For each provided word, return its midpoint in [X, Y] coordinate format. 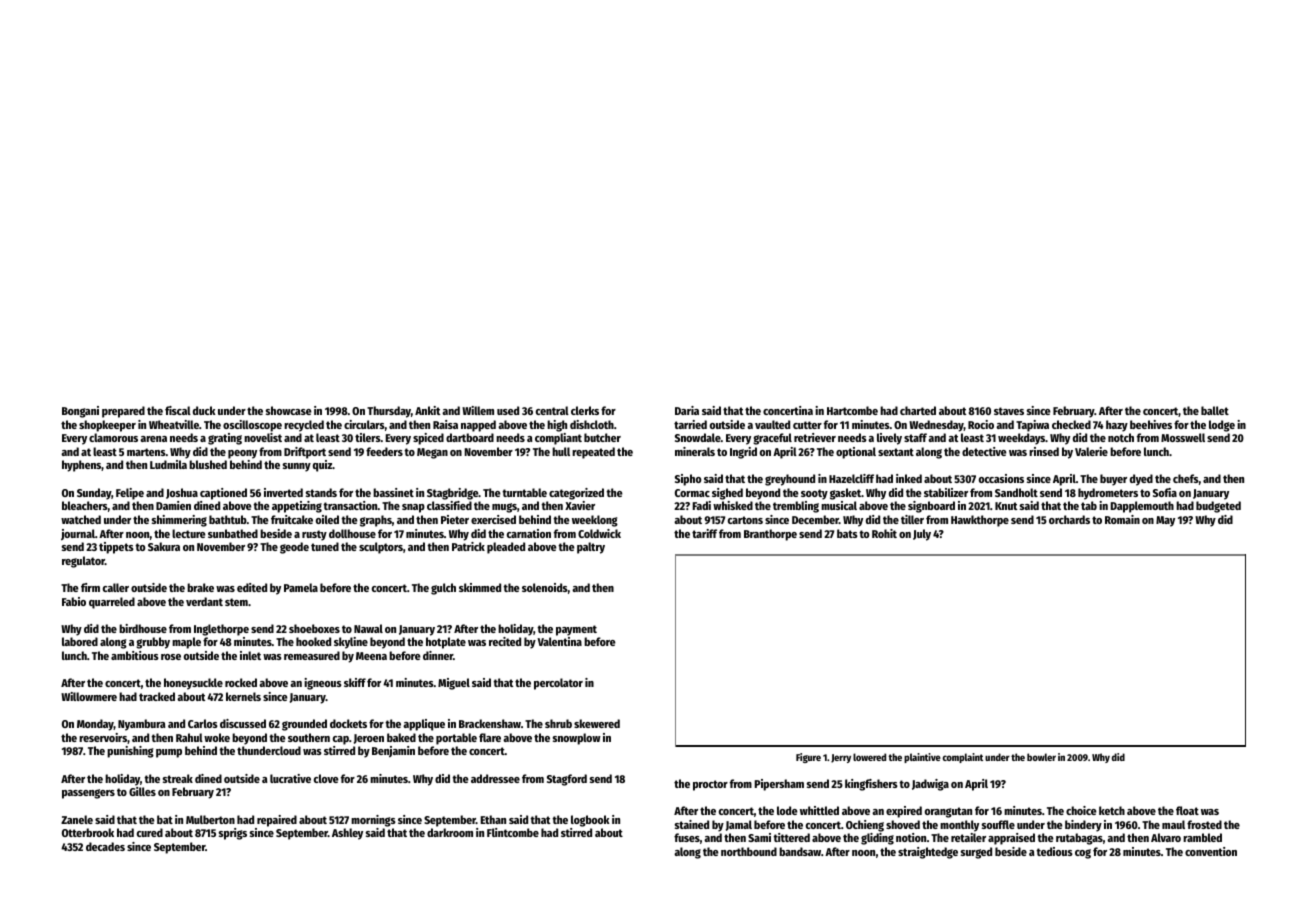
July [922, 535]
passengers [88, 794]
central [552, 410]
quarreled [112, 603]
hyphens [81, 466]
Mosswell [1183, 437]
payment [576, 630]
